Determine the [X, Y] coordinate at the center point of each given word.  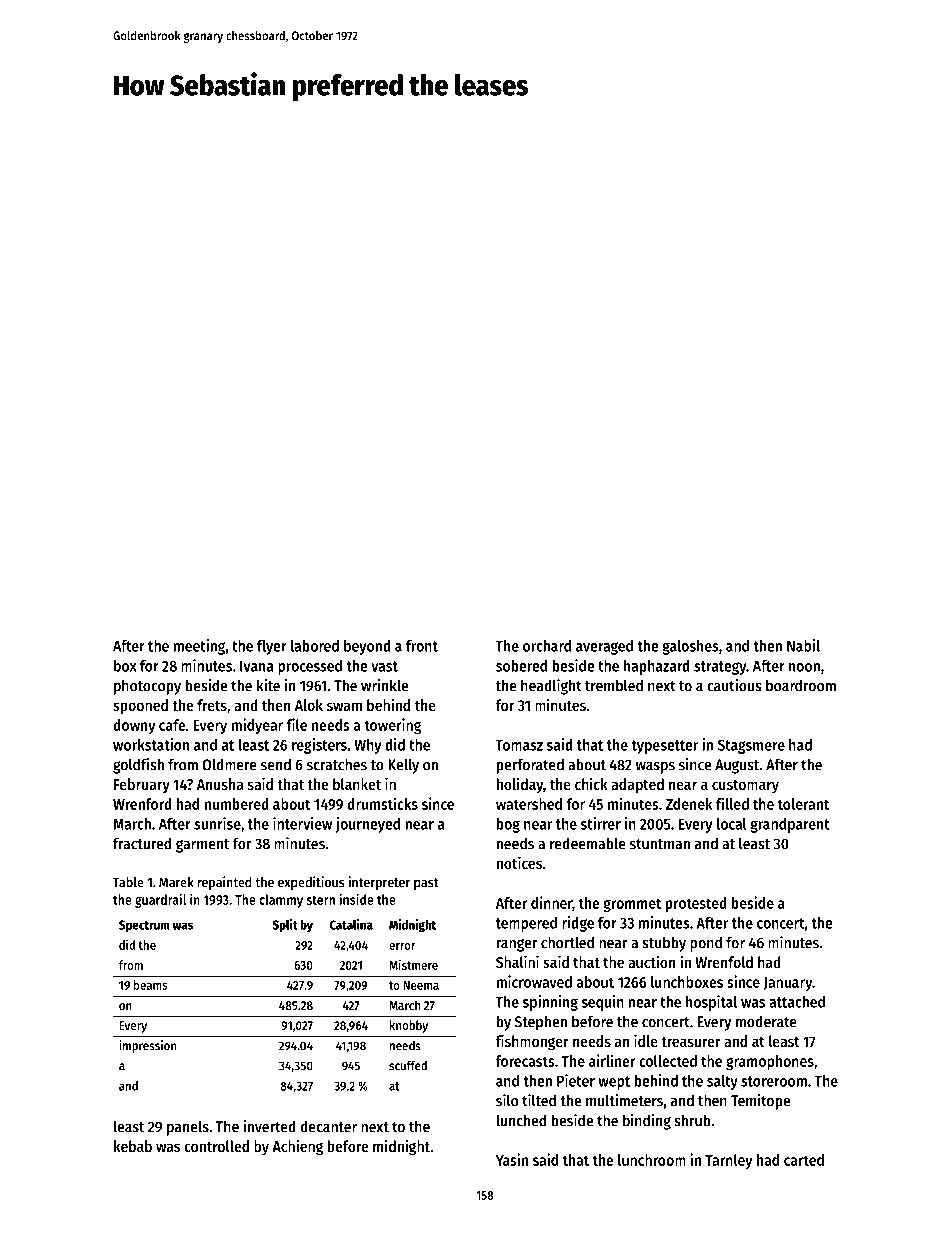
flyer [272, 647]
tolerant [803, 804]
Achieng [297, 1147]
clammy [281, 901]
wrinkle [384, 685]
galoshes [690, 647]
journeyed [367, 825]
